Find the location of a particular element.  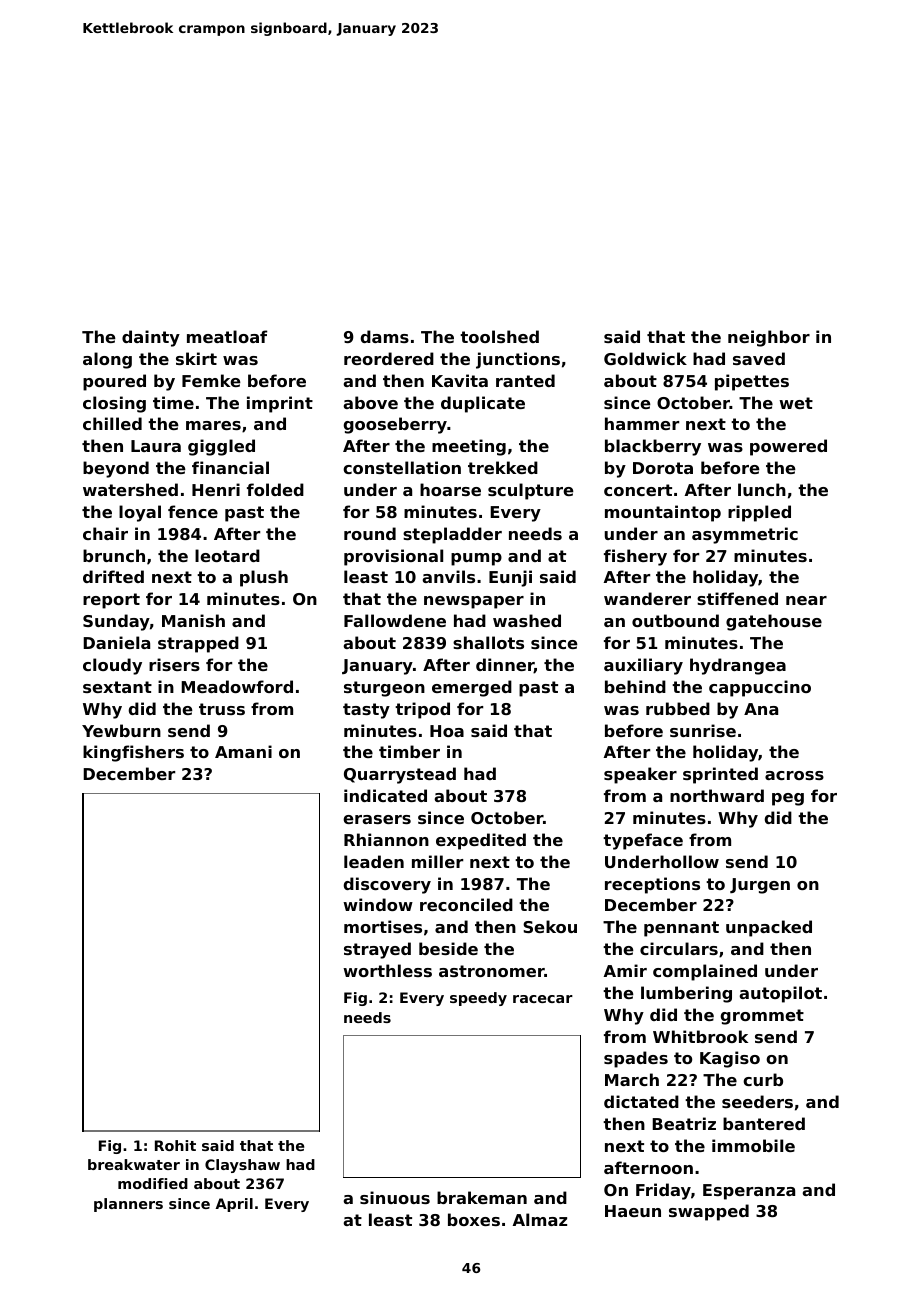

planners is located at coordinates (128, 1205).
